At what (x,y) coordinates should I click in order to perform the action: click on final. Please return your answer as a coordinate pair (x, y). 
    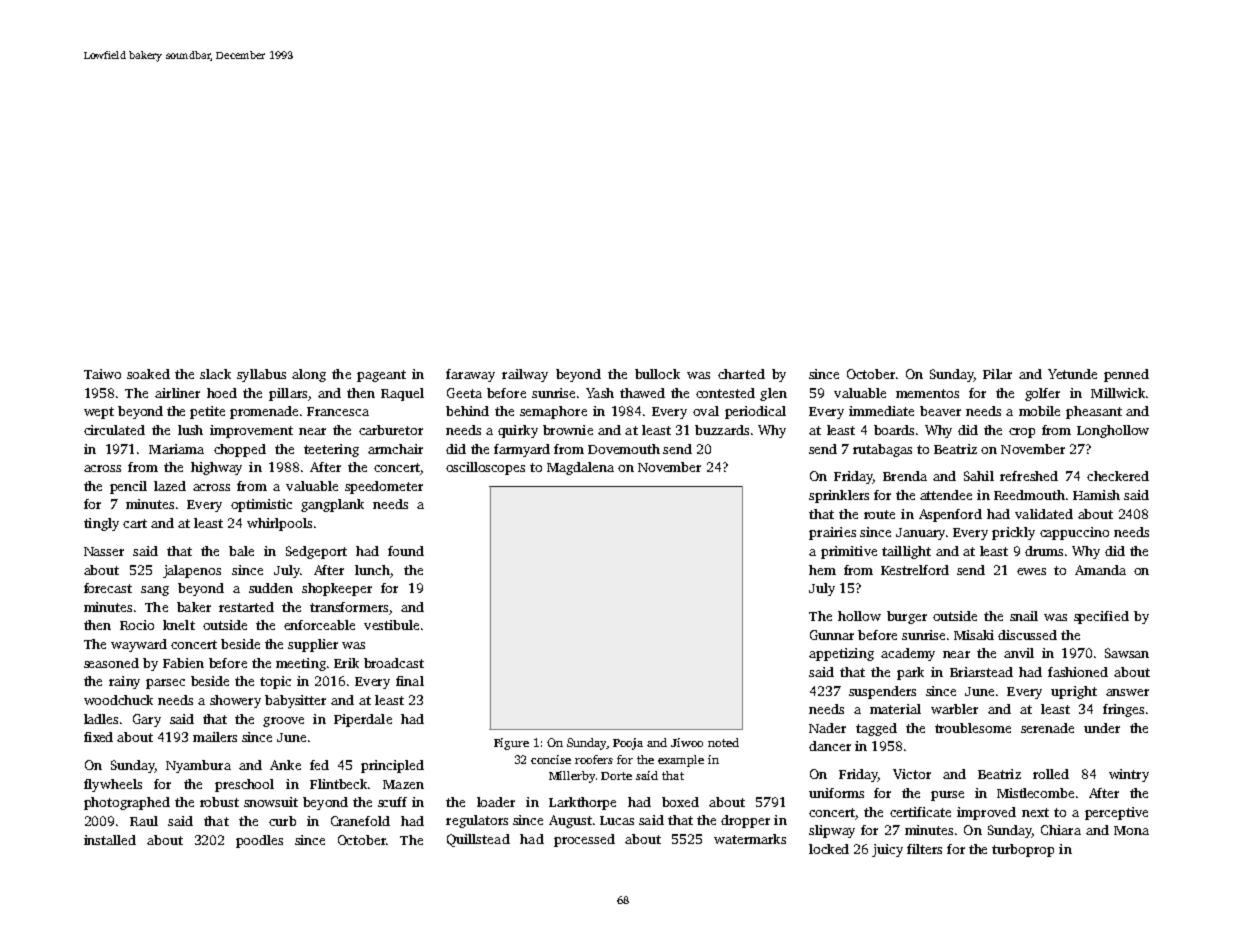
    Looking at the image, I should click on (410, 681).
